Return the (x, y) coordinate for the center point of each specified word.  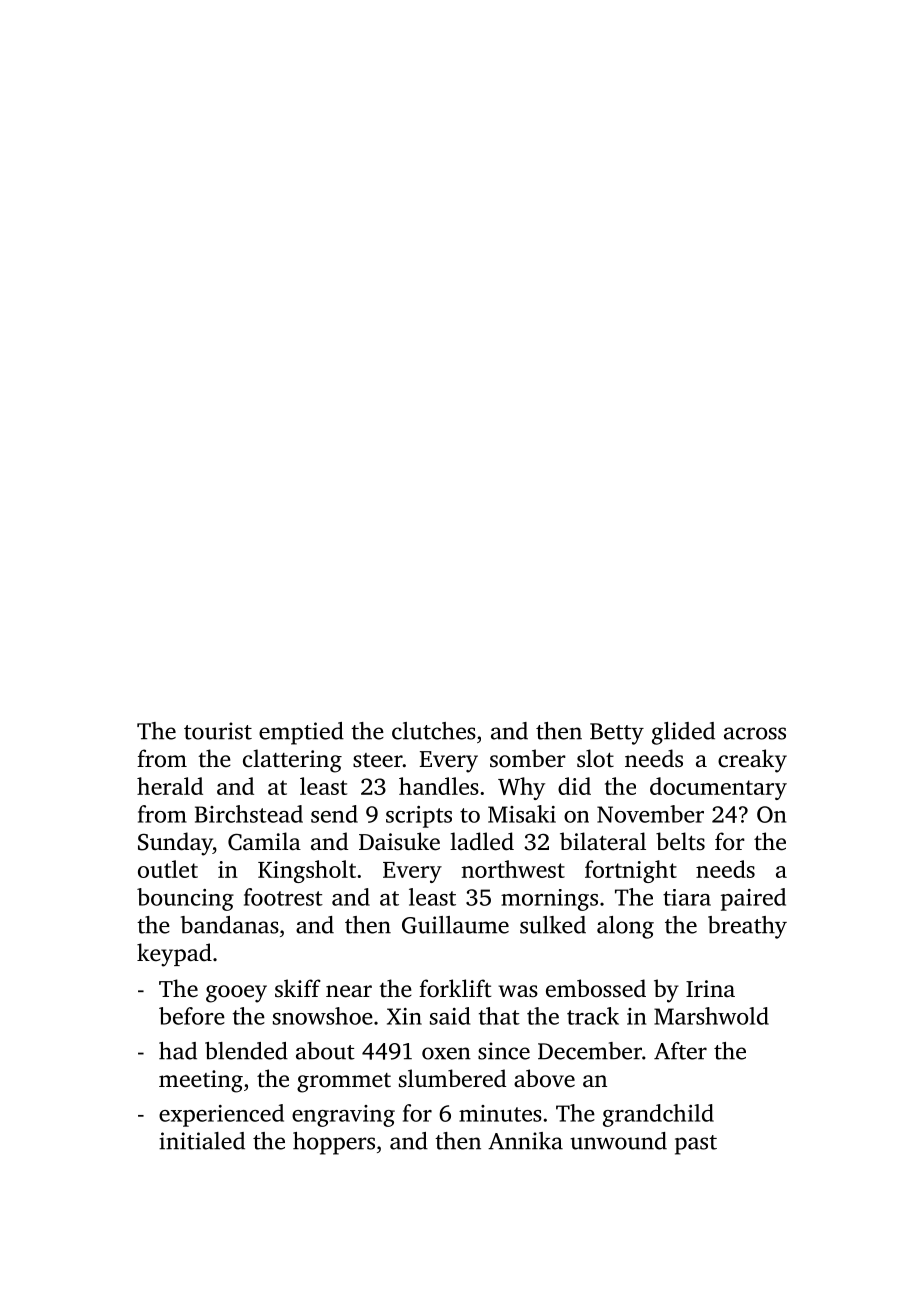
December (590, 1051)
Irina (710, 988)
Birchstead (249, 814)
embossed (596, 988)
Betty (617, 734)
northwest (513, 869)
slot (595, 758)
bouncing (185, 899)
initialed (202, 1141)
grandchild (658, 1115)
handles (439, 786)
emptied (301, 733)
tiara (687, 897)
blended (246, 1051)
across (755, 733)
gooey (236, 994)
